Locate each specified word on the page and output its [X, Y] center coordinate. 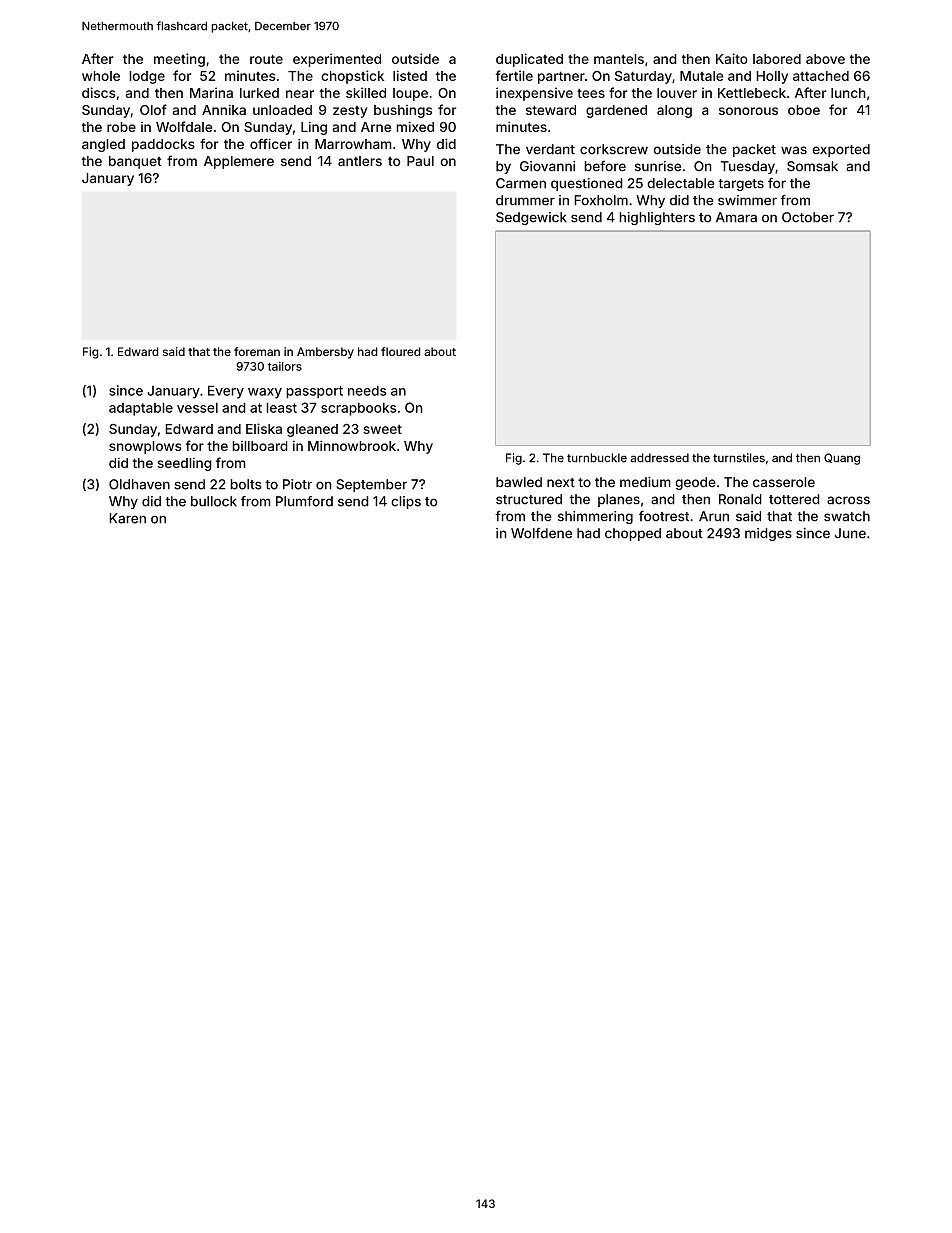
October [808, 217]
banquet [135, 162]
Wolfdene [541, 533]
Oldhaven [139, 484]
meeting [179, 60]
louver [677, 93]
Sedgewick [531, 218]
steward [551, 110]
